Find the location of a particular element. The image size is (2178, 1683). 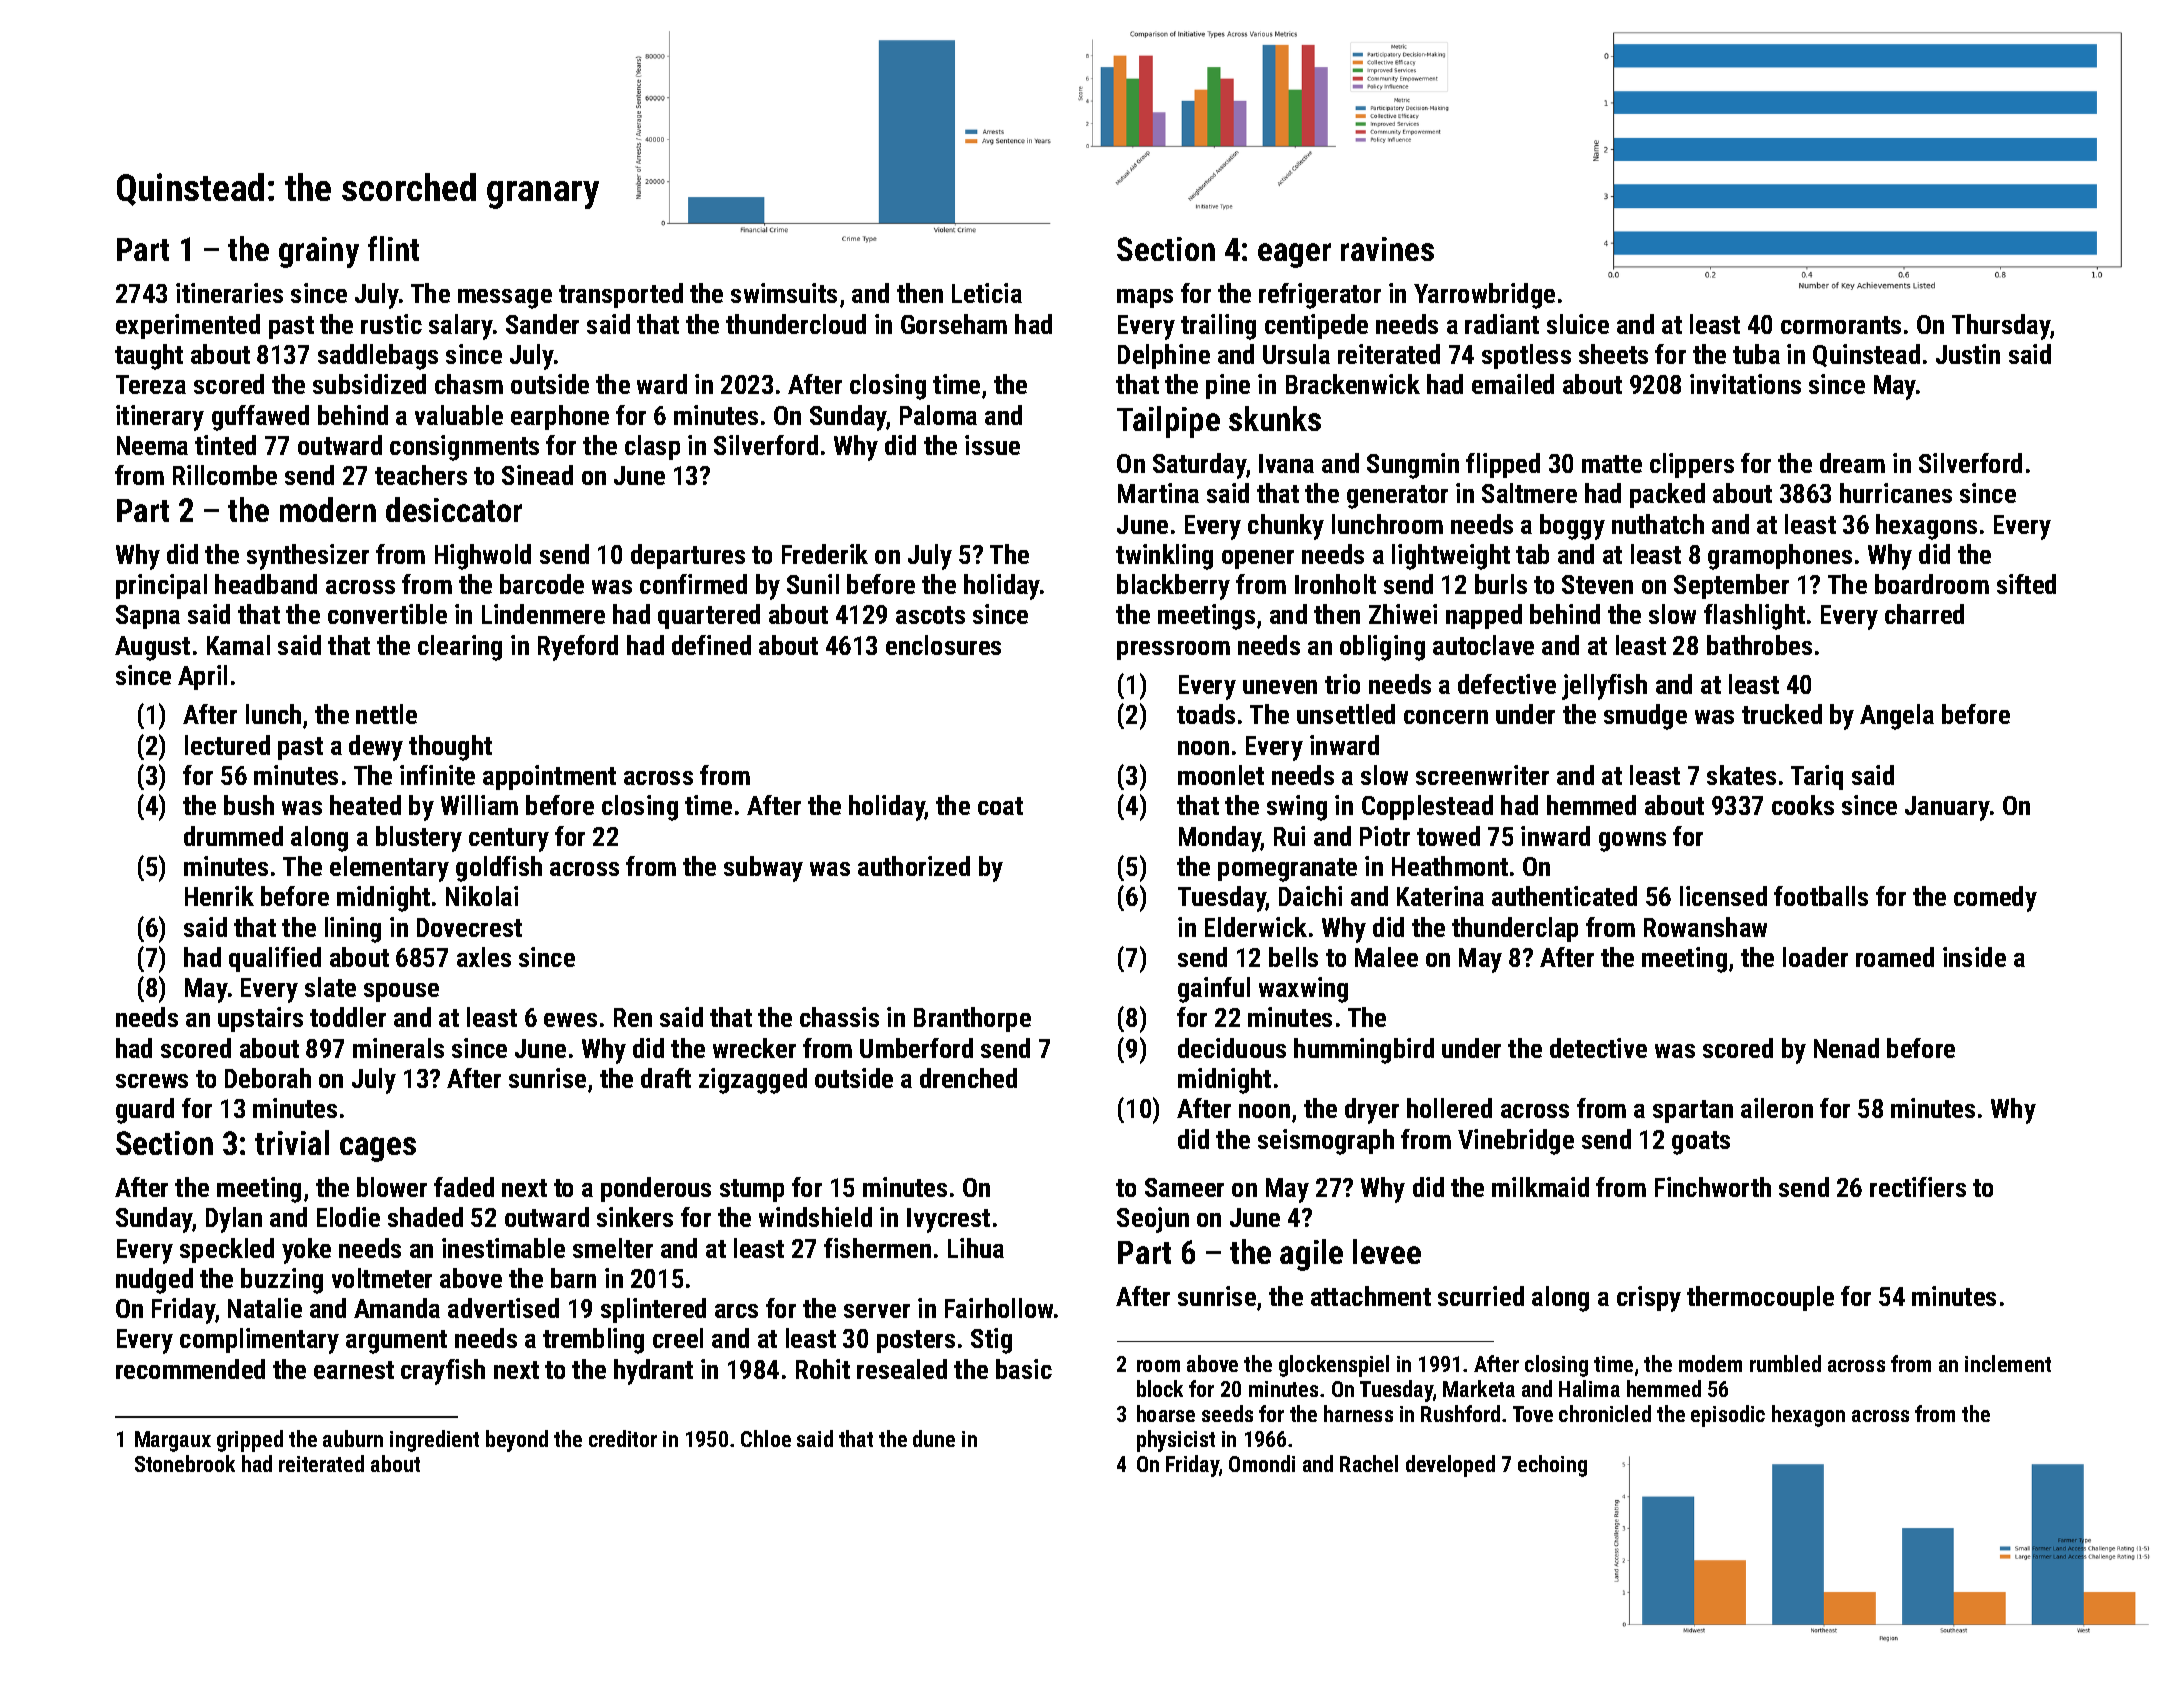

earnest is located at coordinates (354, 1370).
